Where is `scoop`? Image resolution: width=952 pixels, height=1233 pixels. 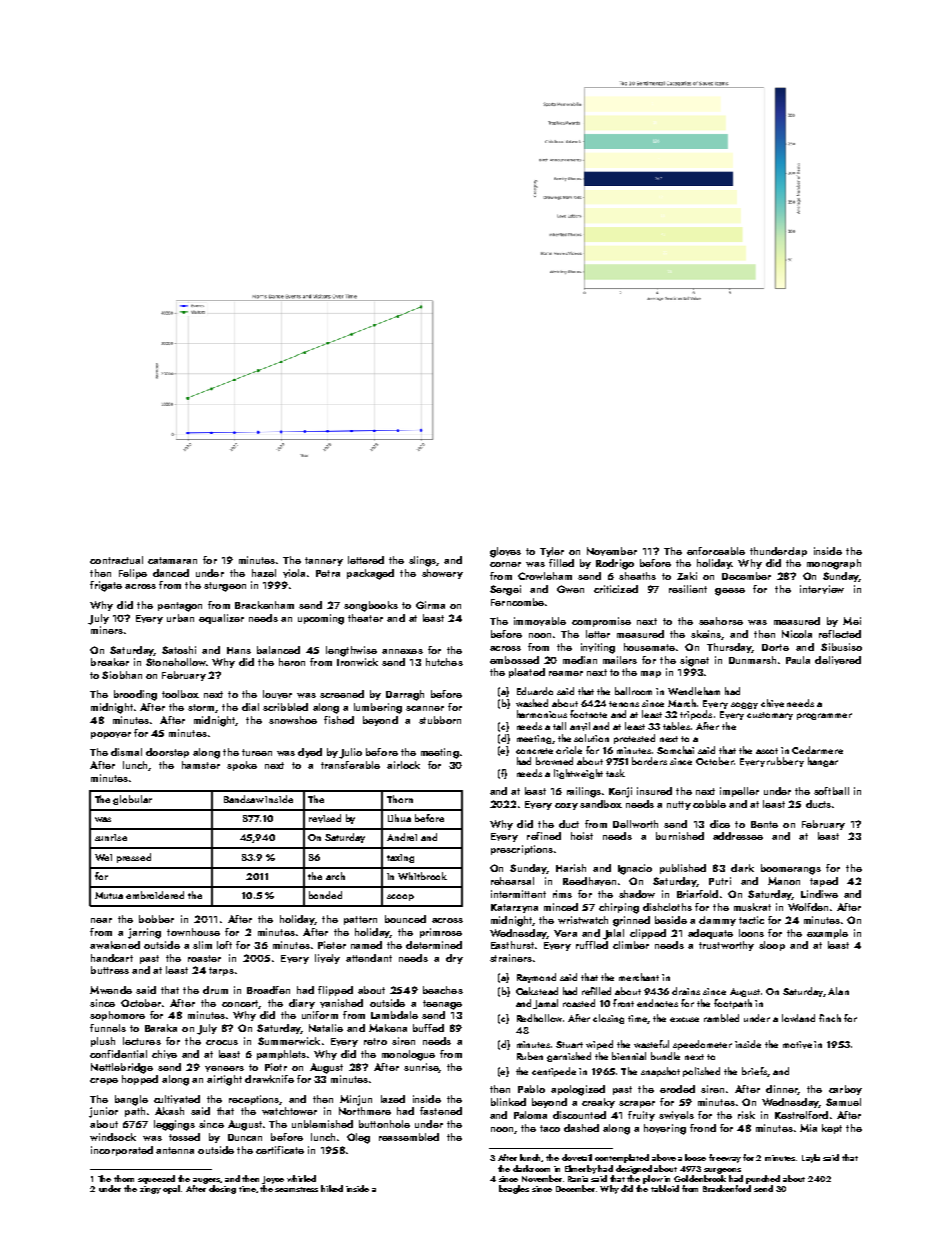
scoop is located at coordinates (400, 897).
